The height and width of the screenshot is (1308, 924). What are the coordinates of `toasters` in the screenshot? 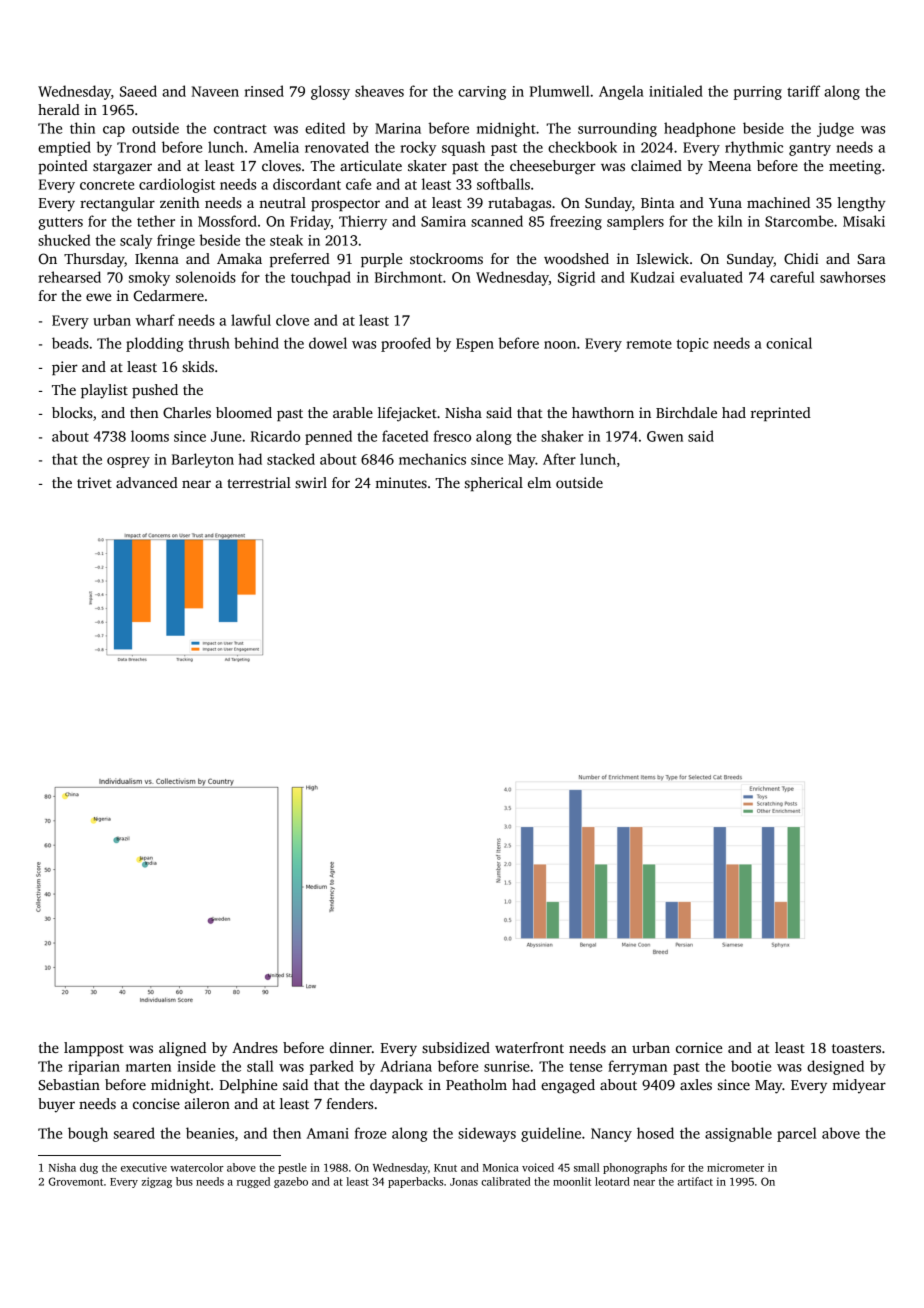 It's located at (856, 1048).
